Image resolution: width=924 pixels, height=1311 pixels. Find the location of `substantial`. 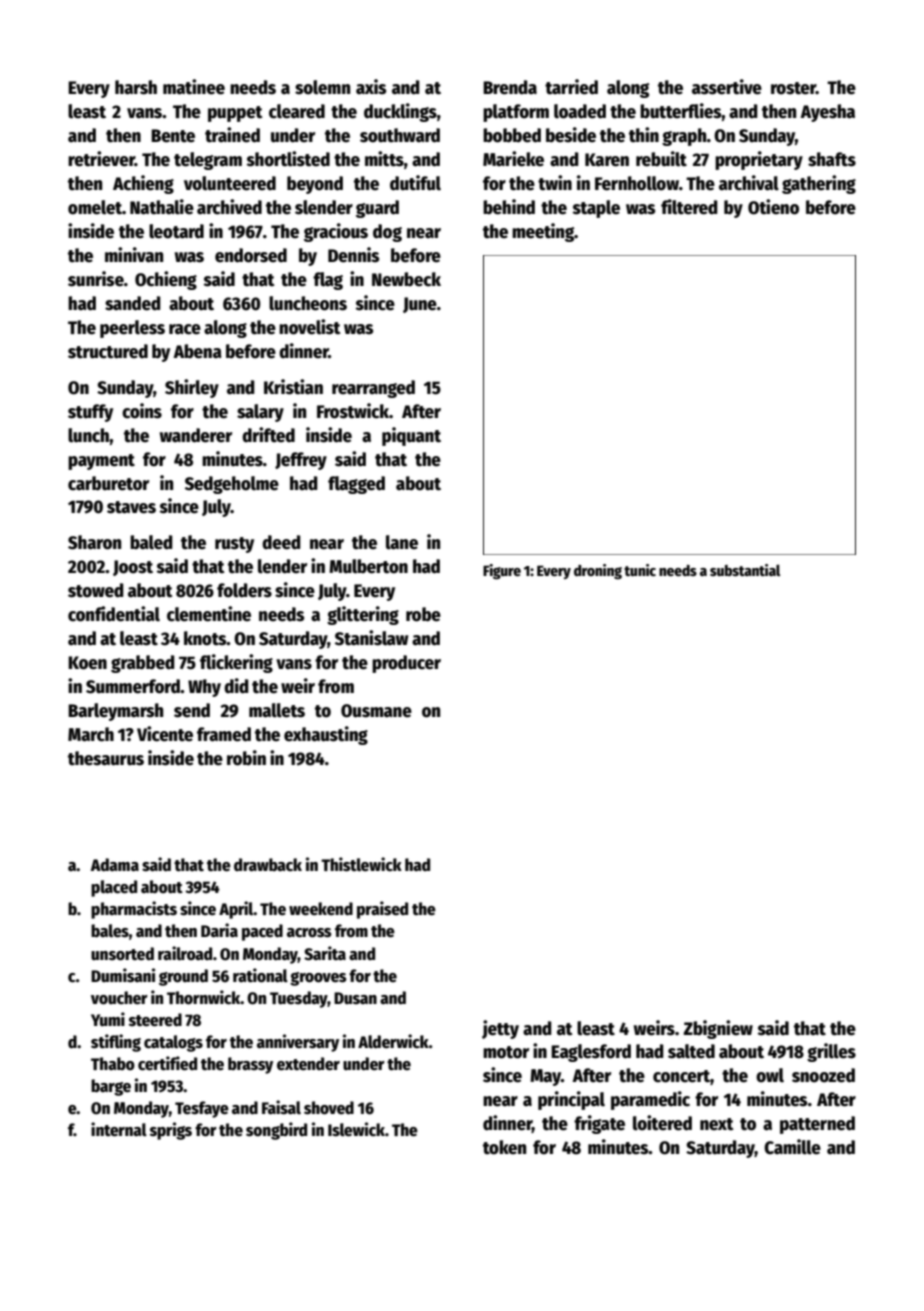

substantial is located at coordinates (745, 570).
